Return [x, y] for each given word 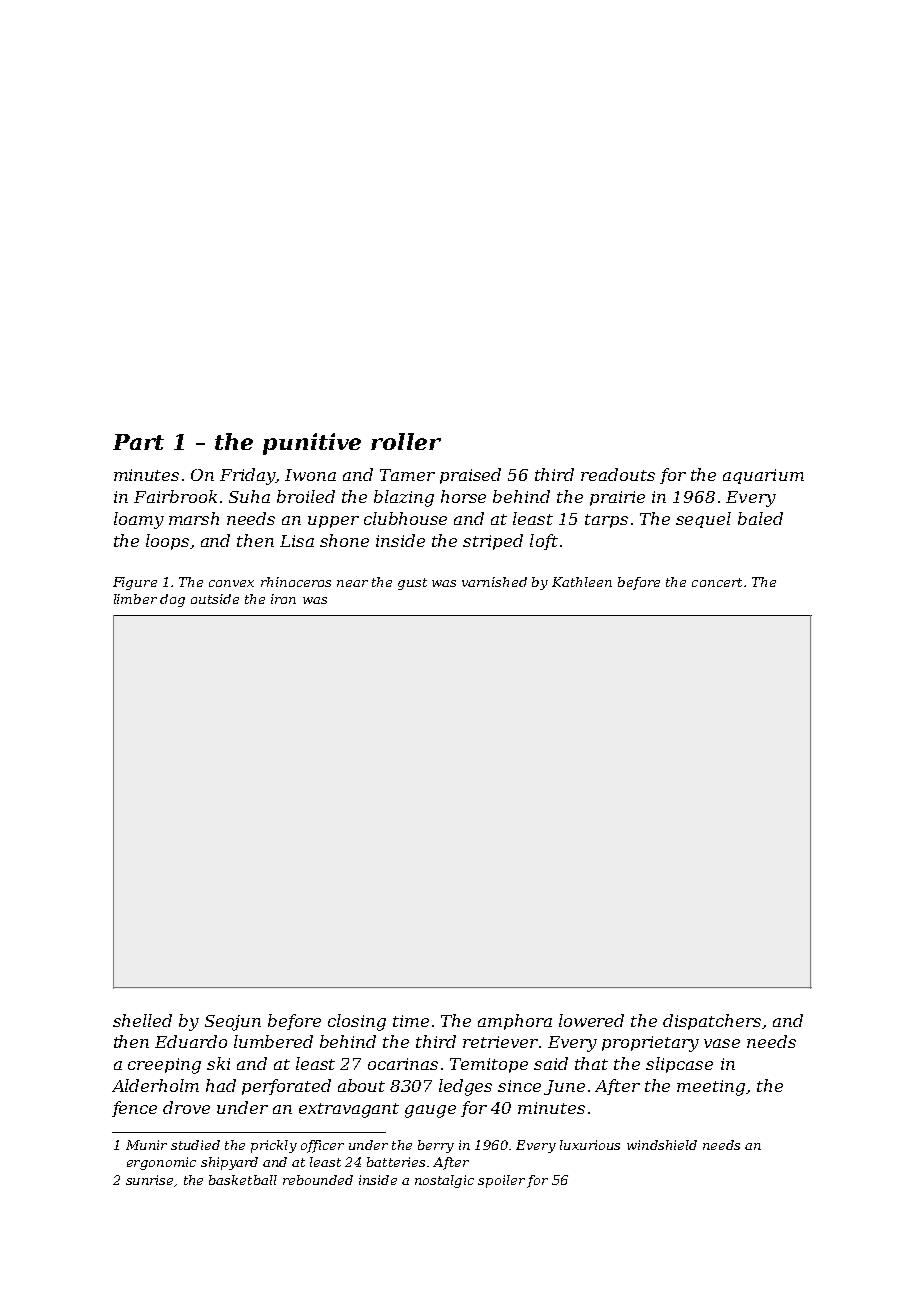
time [411, 1021]
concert [717, 582]
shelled [142, 1020]
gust [412, 584]
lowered [591, 1020]
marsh [194, 518]
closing [357, 1022]
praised [470, 476]
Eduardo [191, 1041]
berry [436, 1146]
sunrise [149, 1180]
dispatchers [712, 1022]
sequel [703, 520]
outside [215, 599]
